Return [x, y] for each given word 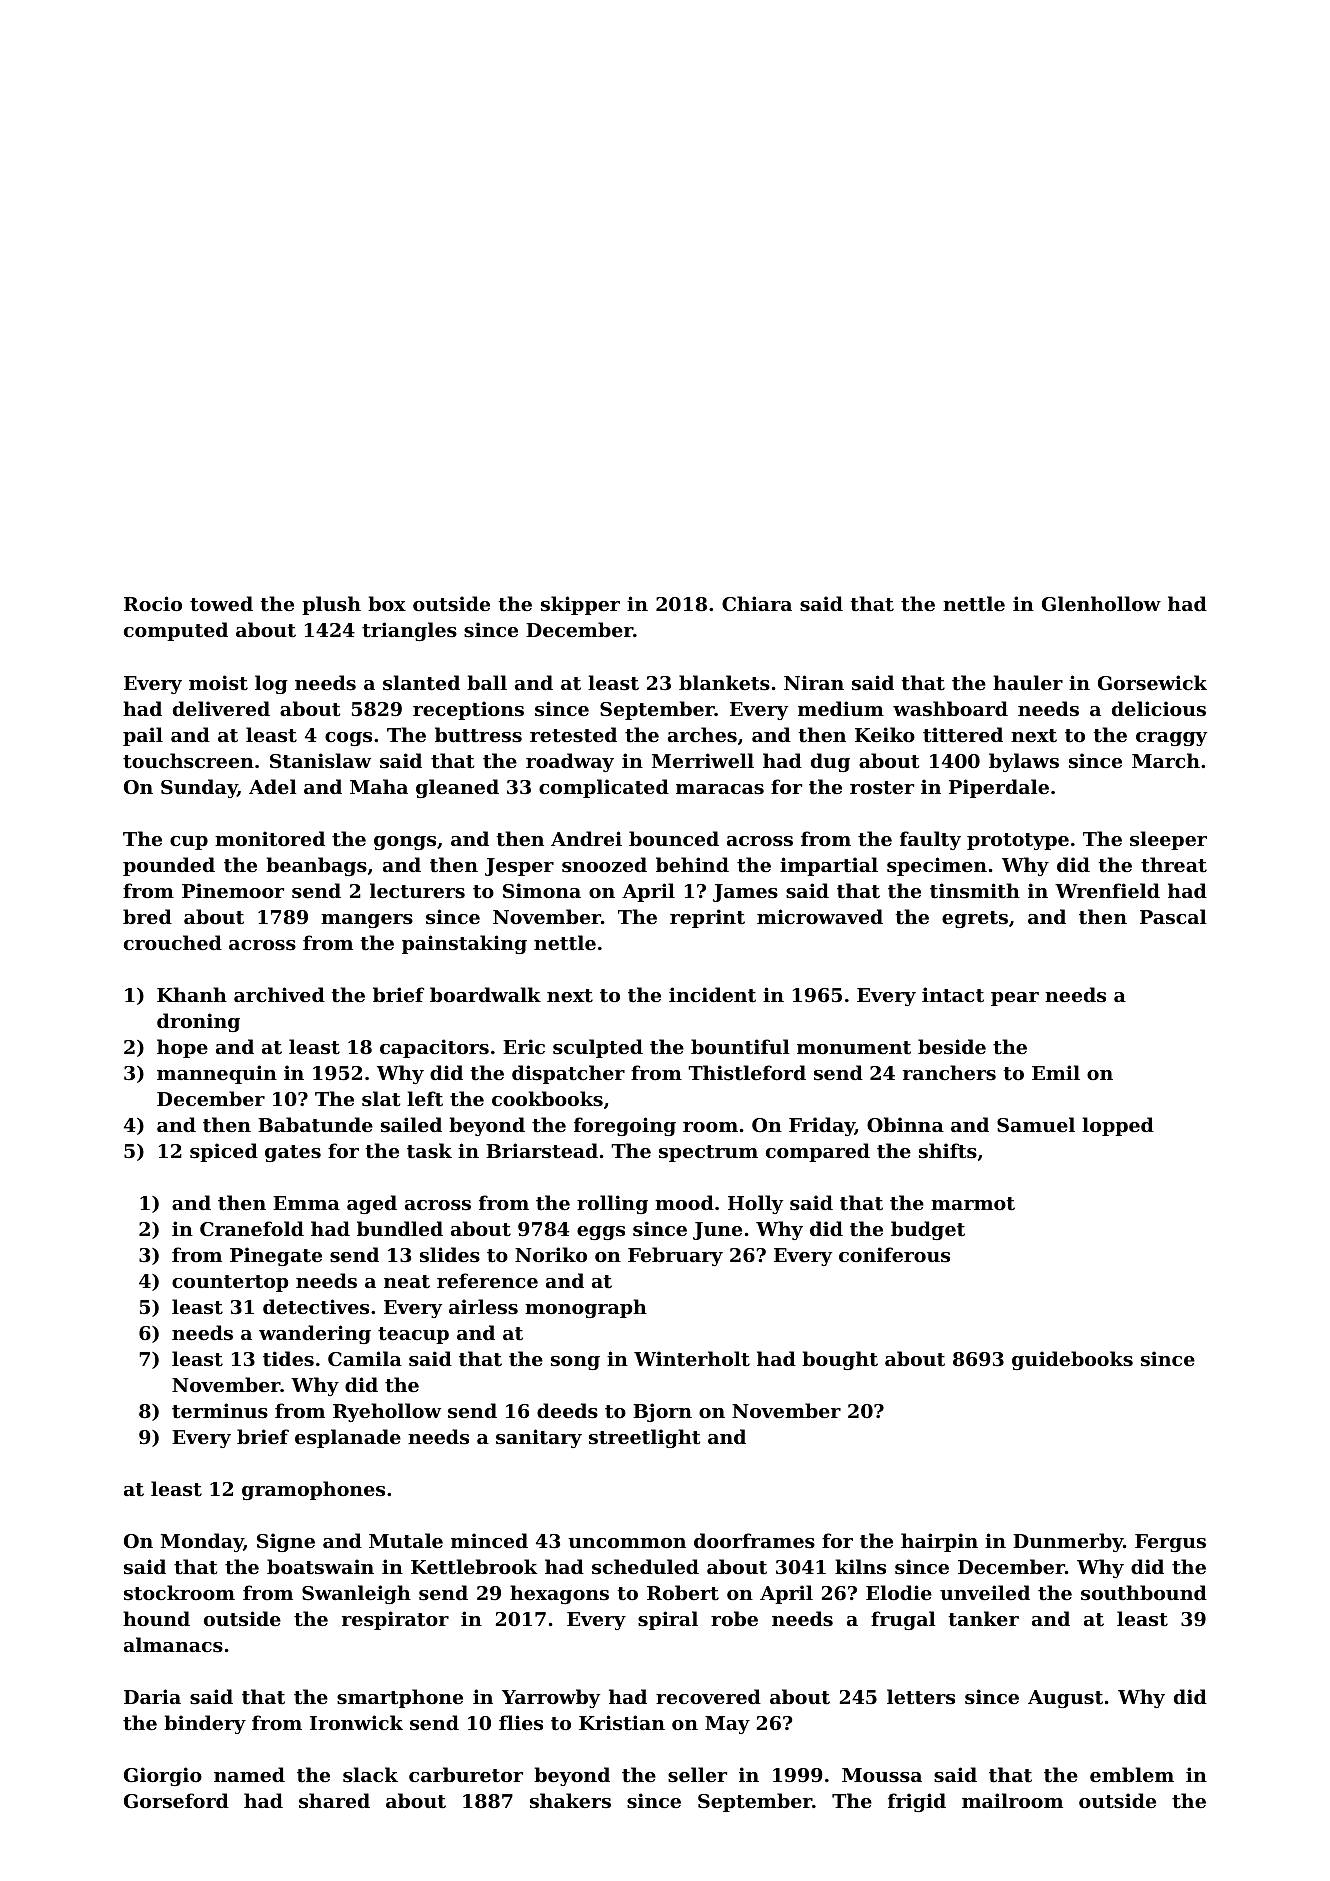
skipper [580, 605]
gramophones [313, 1490]
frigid [917, 1802]
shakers [570, 1800]
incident [712, 995]
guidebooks [1072, 1360]
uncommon [627, 1543]
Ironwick [356, 1722]
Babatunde [315, 1125]
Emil [1056, 1072]
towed [221, 604]
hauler [1028, 682]
